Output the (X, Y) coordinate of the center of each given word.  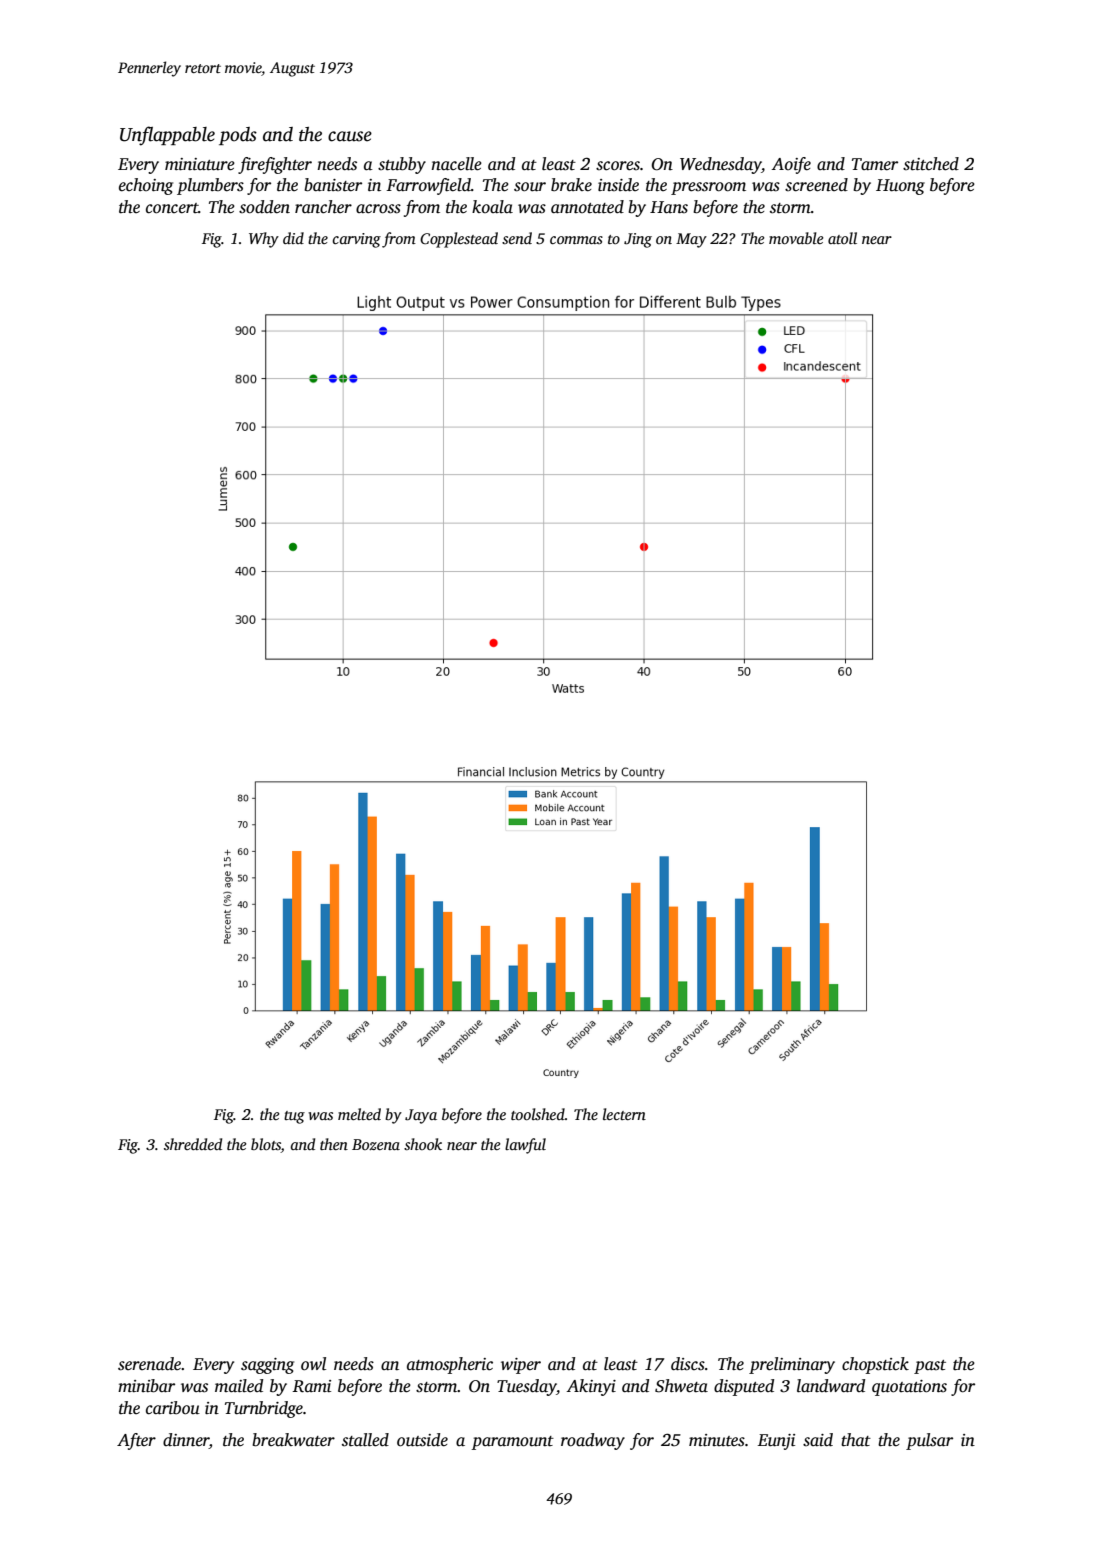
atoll (842, 238)
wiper (521, 1366)
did (293, 238)
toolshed (538, 1114)
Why (264, 240)
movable (796, 238)
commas (576, 240)
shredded (193, 1144)
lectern (624, 1114)
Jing (638, 240)
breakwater (293, 1440)
